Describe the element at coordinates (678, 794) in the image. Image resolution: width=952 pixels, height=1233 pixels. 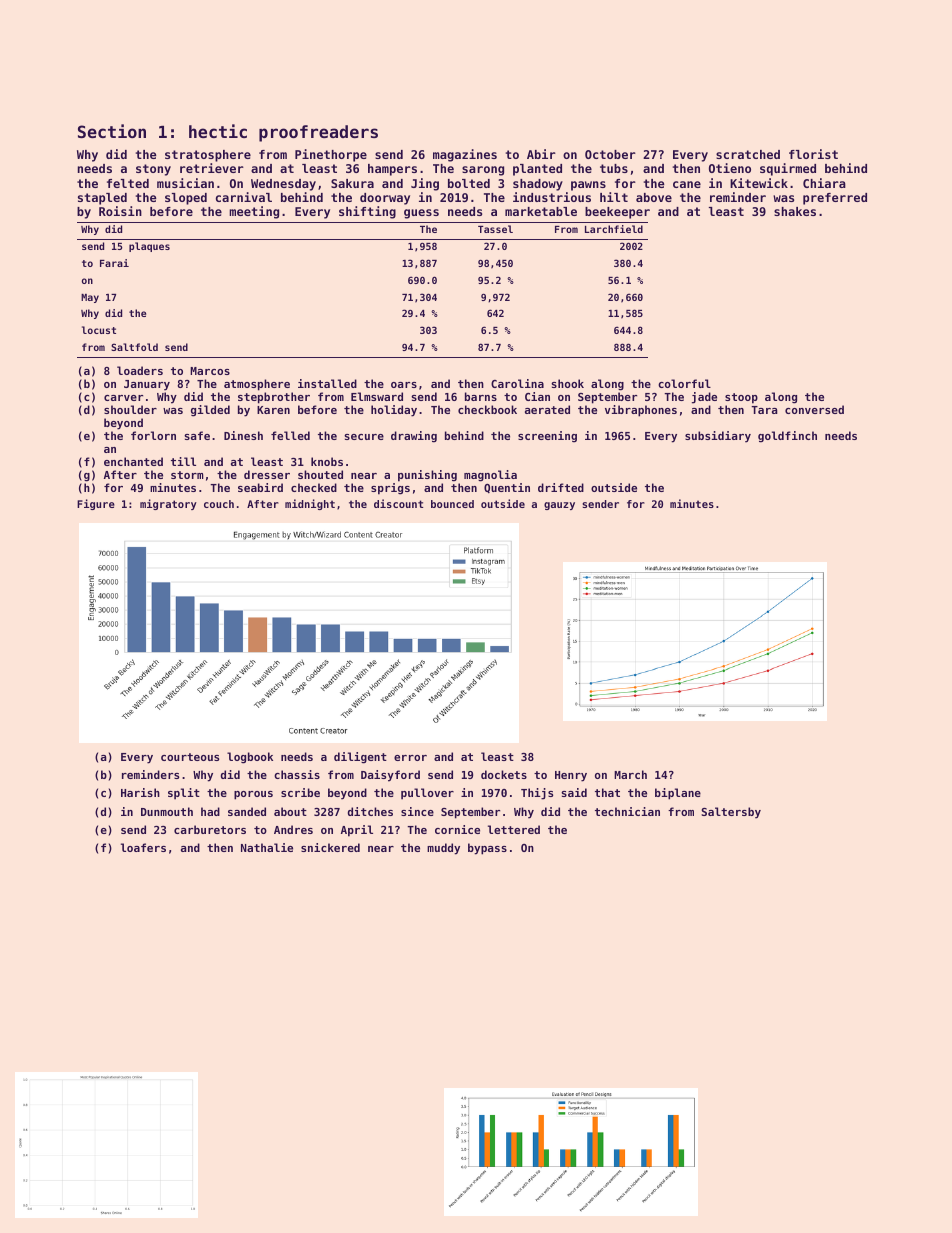
I see `biplane` at that location.
